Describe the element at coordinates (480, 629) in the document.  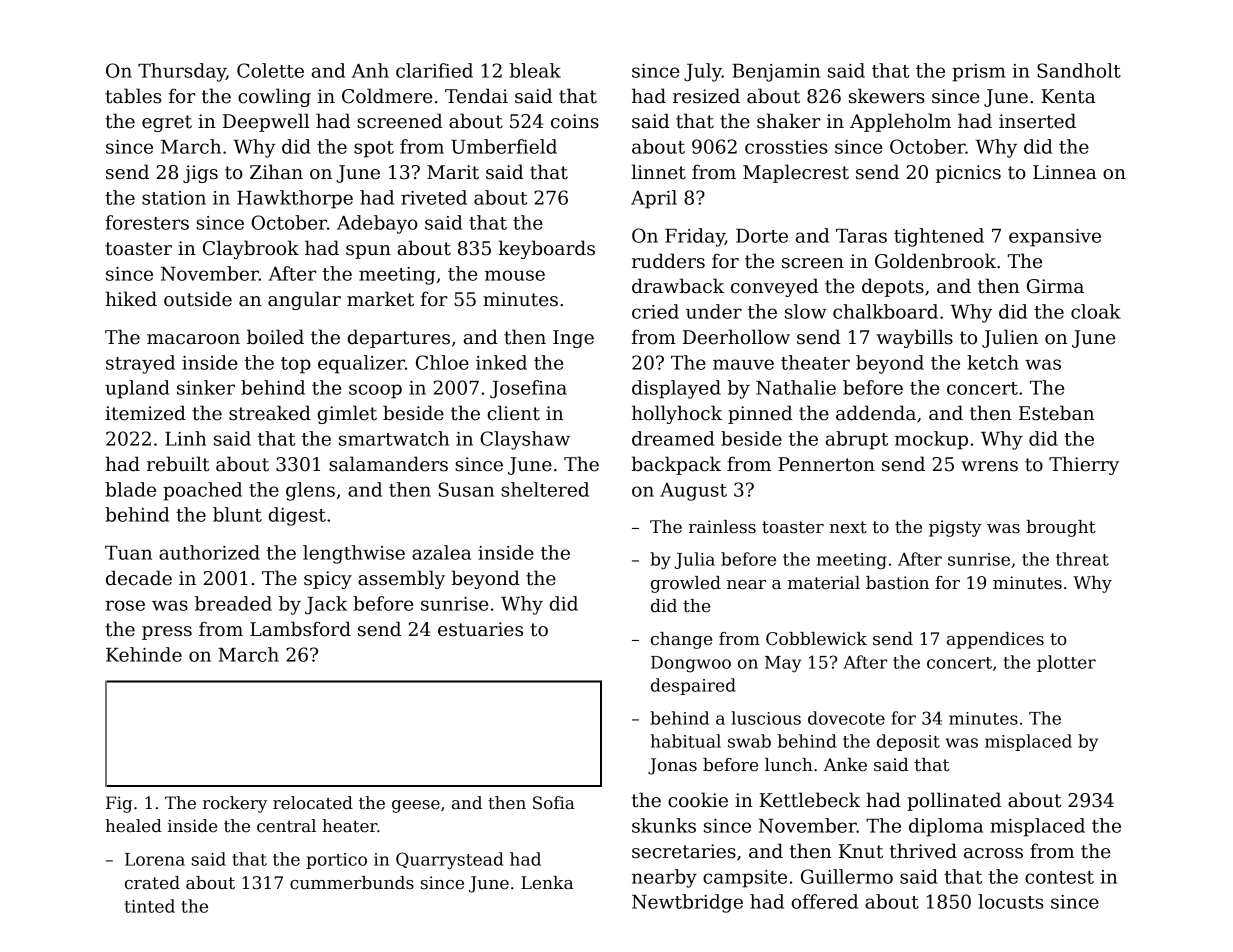
I see `estuaries` at that location.
